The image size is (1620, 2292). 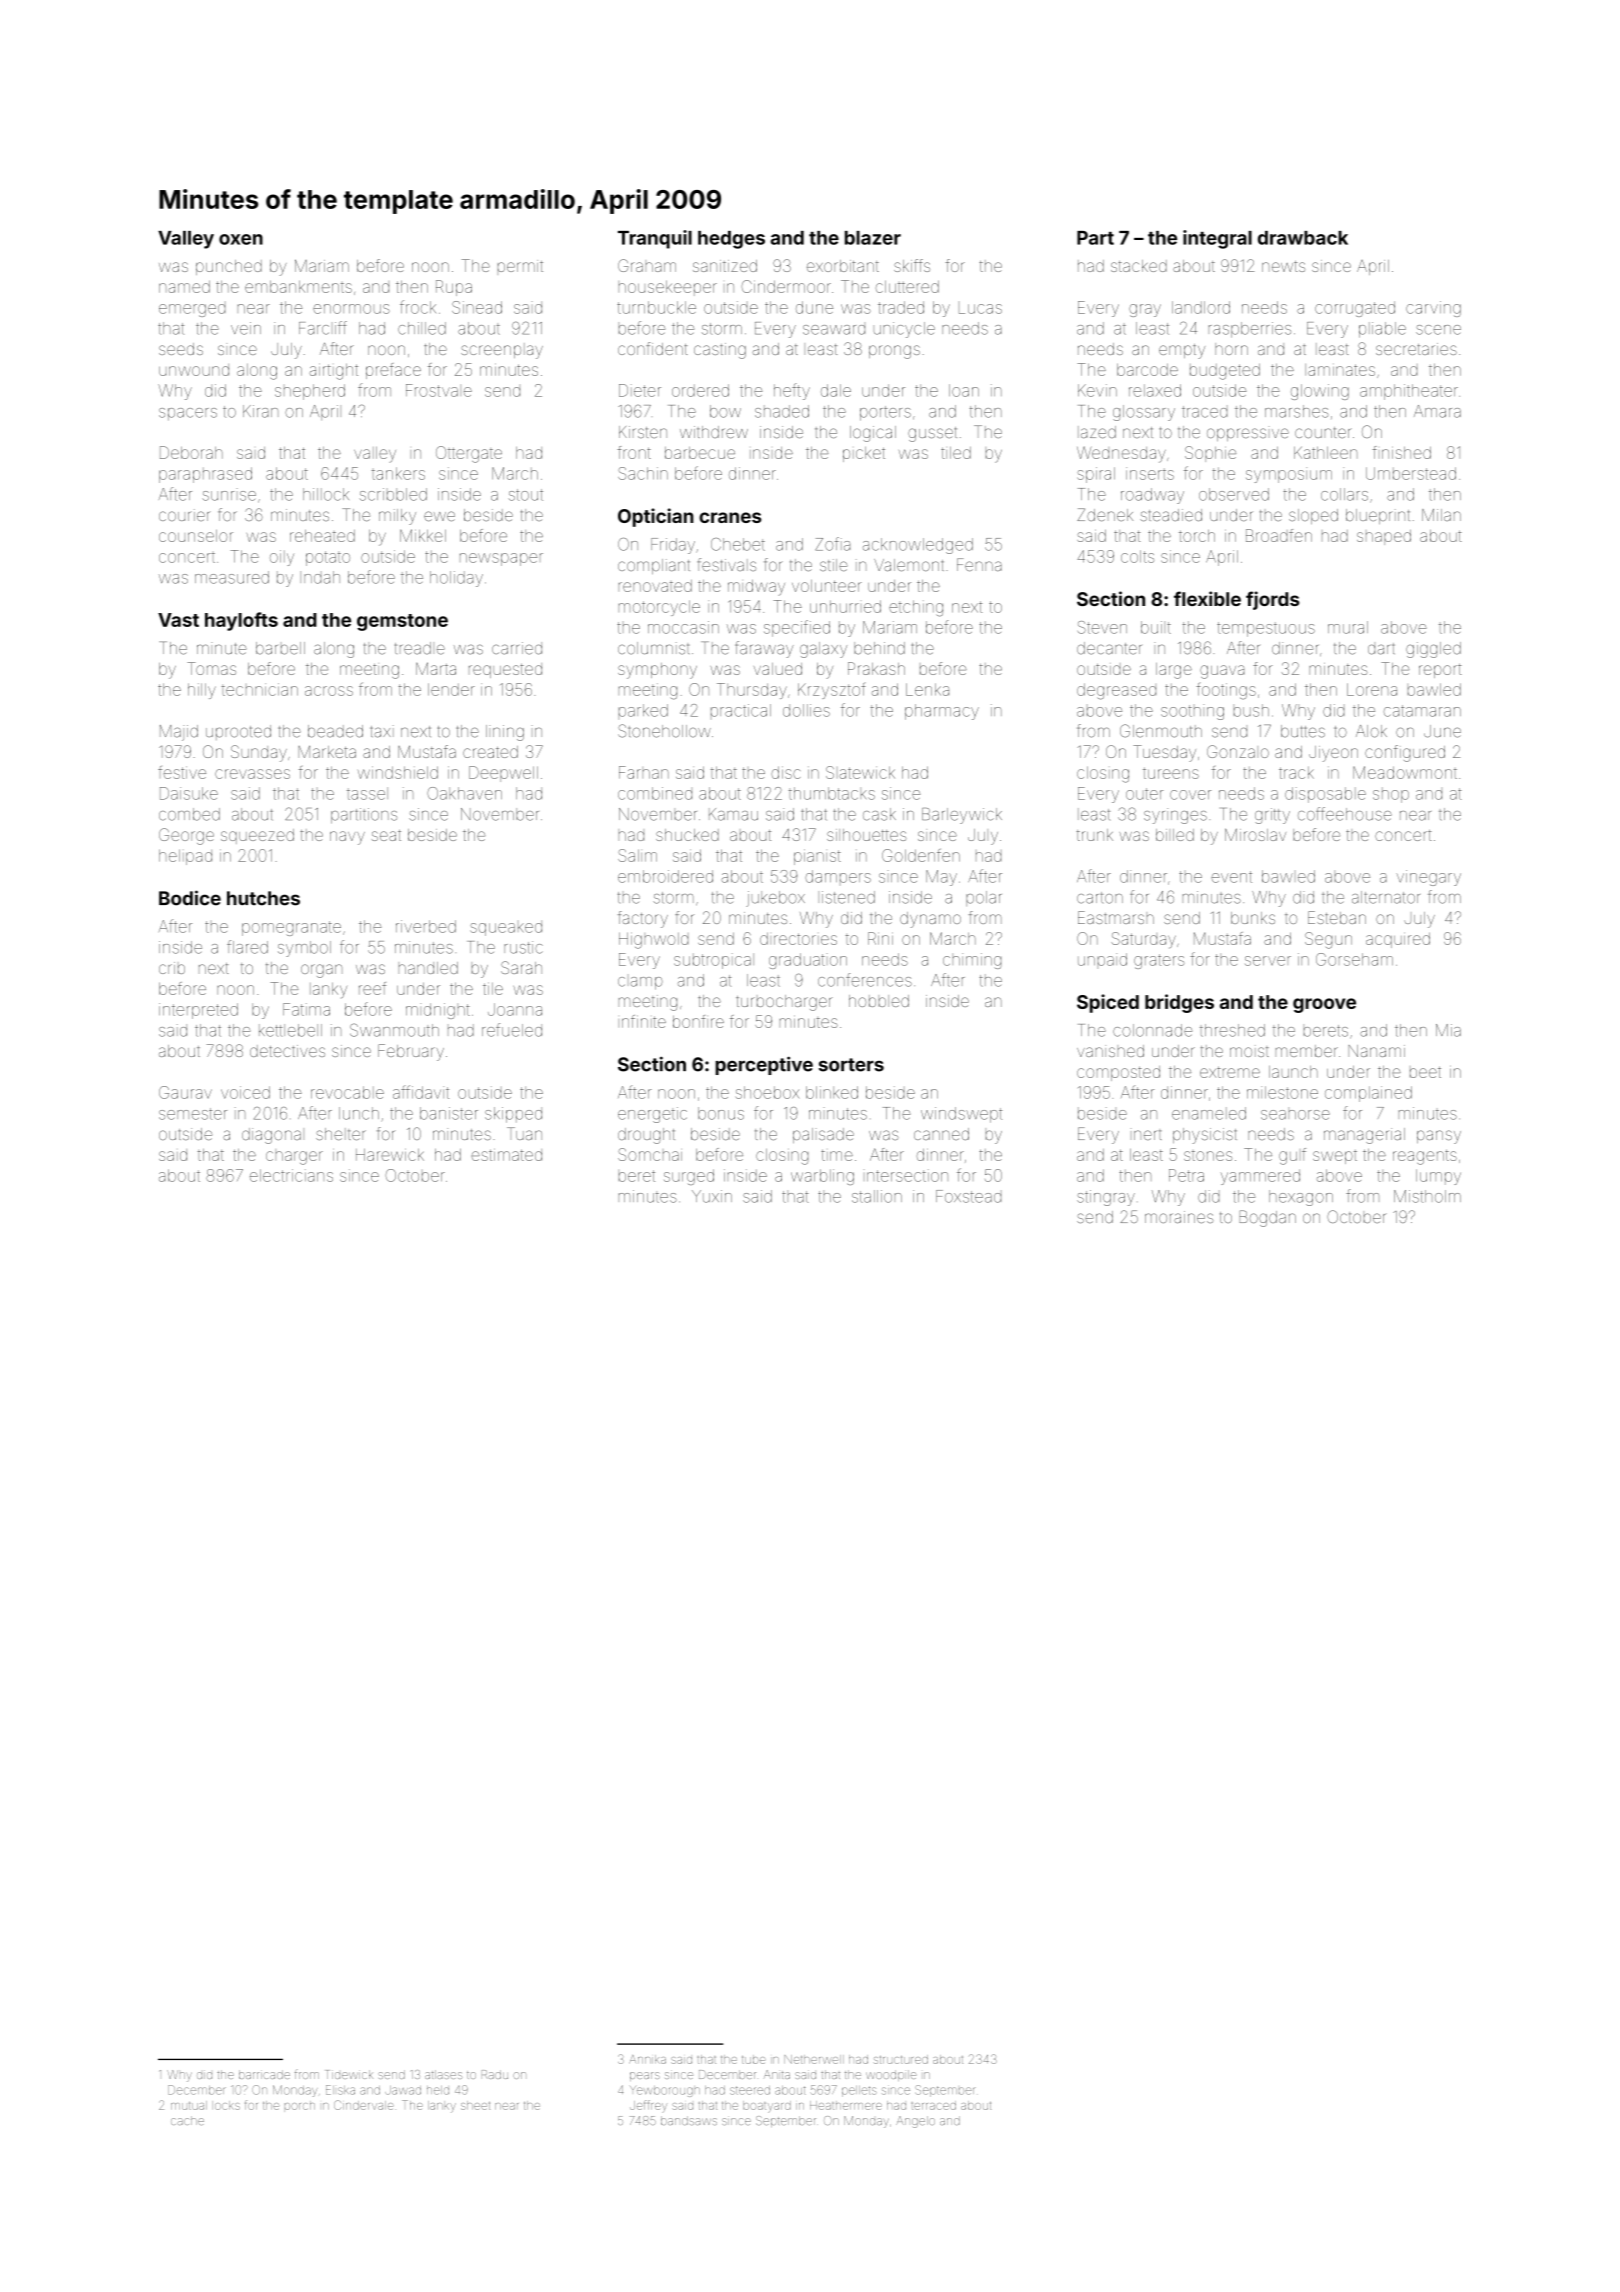 I want to click on volunteer, so click(x=827, y=586).
